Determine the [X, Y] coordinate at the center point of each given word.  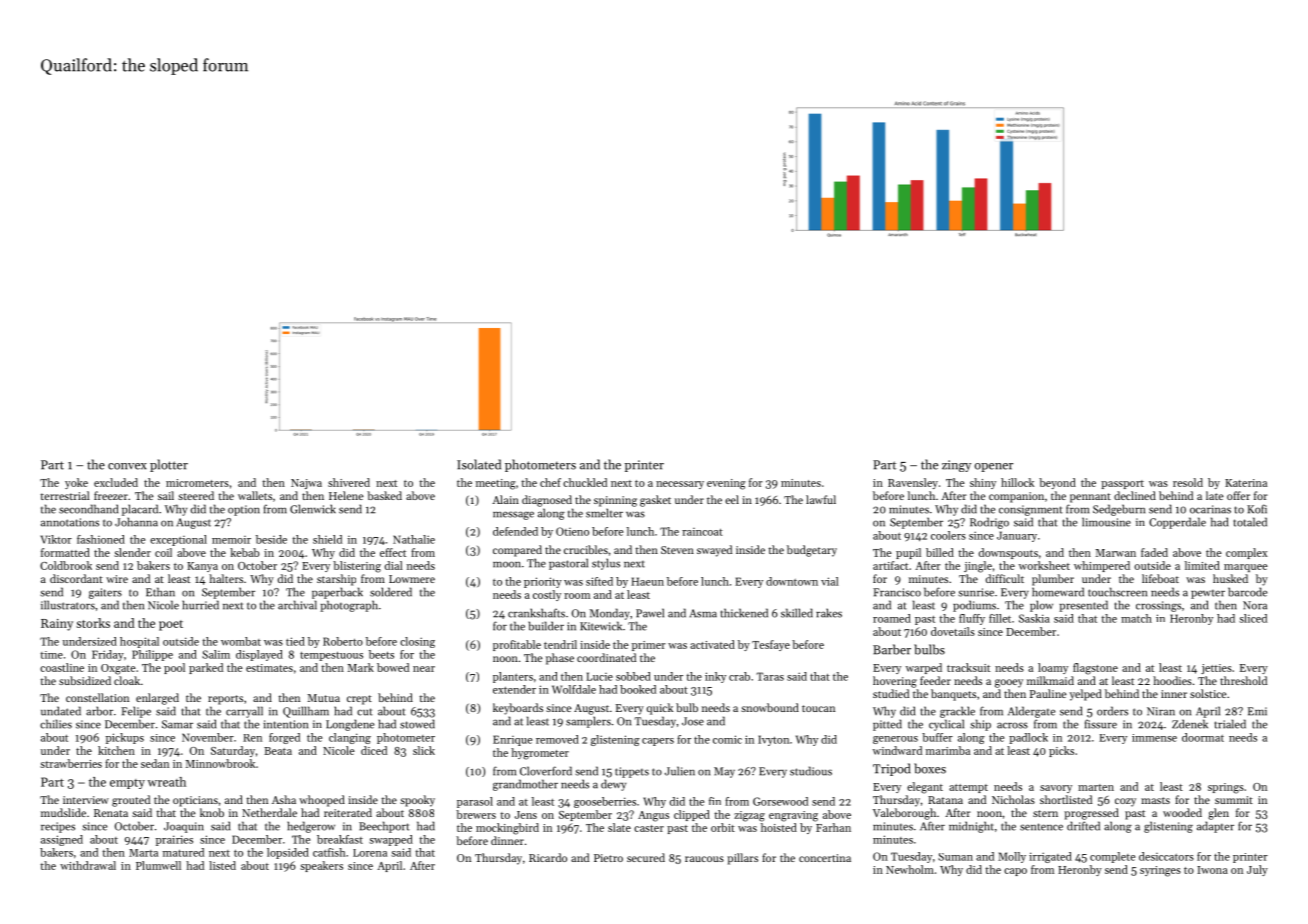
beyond [1057, 483]
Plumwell [158, 865]
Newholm [910, 869]
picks [1061, 751]
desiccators [1166, 856]
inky [715, 677]
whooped [322, 801]
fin [715, 801]
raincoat [702, 532]
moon [507, 564]
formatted [65, 552]
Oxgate [118, 669]
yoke [76, 483]
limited [1202, 565]
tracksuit [968, 667]
